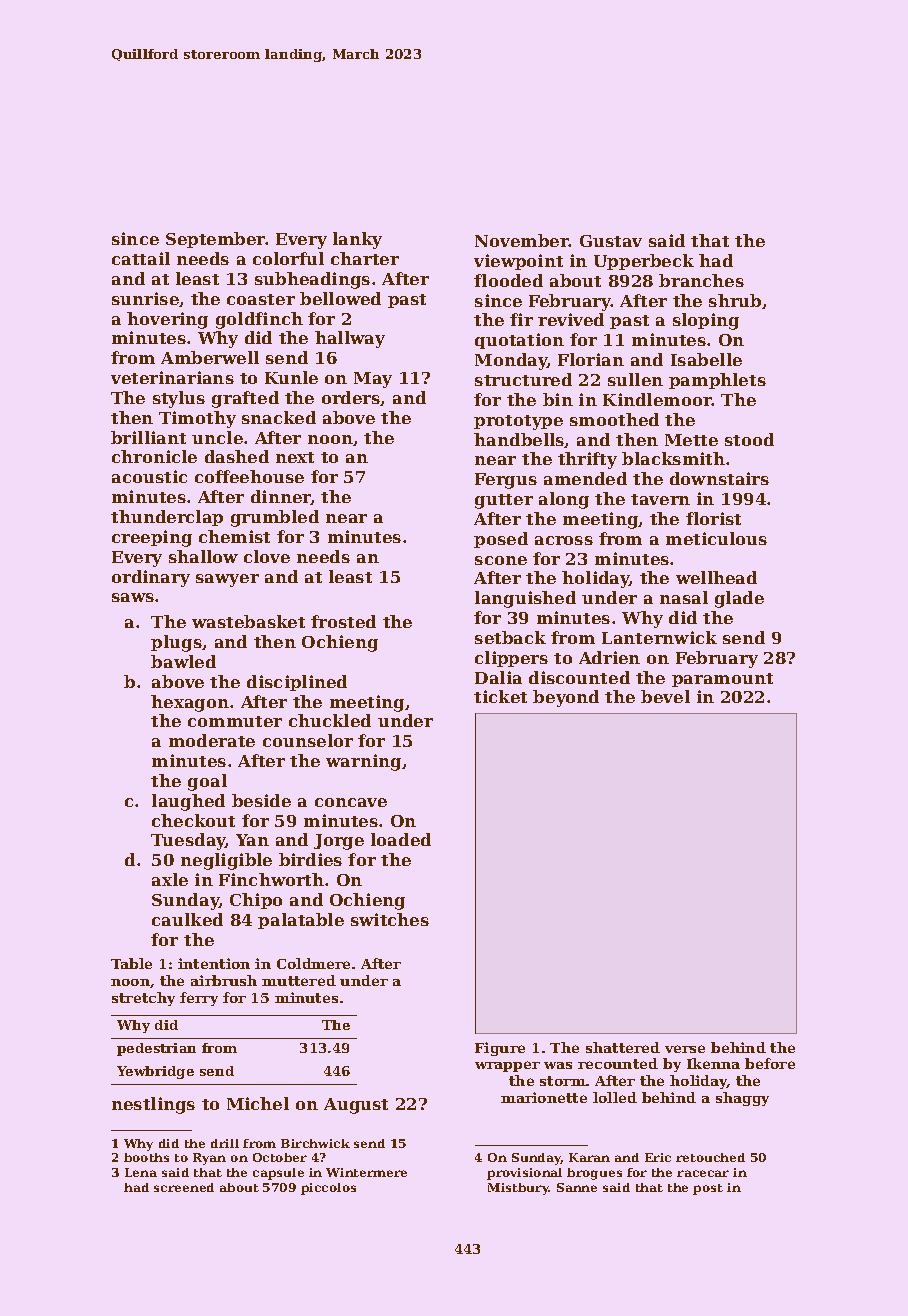 This image has width=908, height=1316. I want to click on warning, so click(363, 762).
